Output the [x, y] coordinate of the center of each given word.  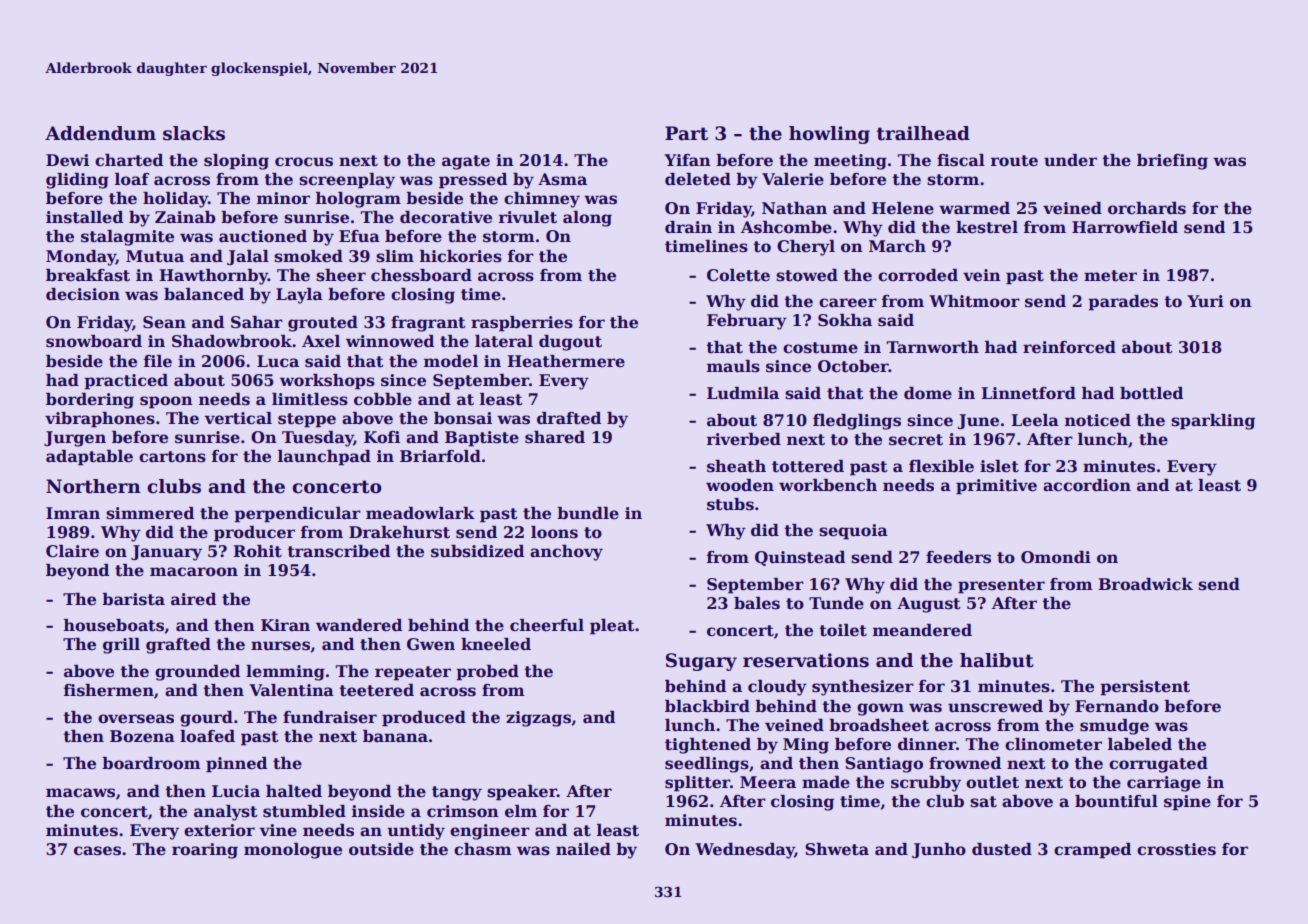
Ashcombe [786, 227]
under [1070, 160]
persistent [1145, 688]
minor [283, 198]
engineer [490, 832]
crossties [1176, 849]
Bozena [142, 736]
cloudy [777, 688]
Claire [72, 551]
